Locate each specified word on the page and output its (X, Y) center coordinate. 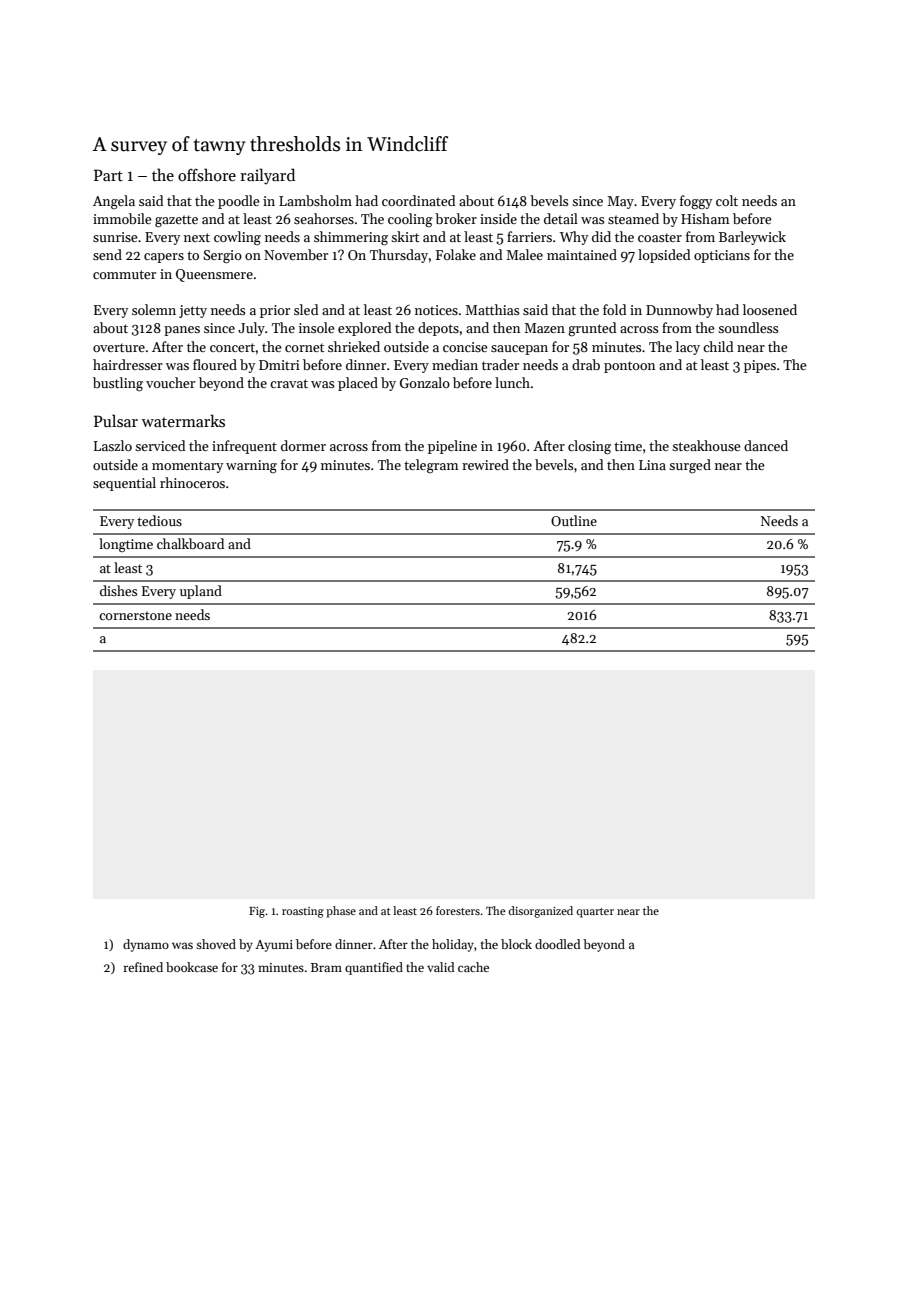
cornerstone (135, 615)
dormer (303, 445)
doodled (557, 944)
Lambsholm (315, 200)
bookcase (192, 967)
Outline (574, 520)
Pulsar (116, 420)
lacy (688, 348)
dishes (118, 590)
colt (727, 200)
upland (201, 592)
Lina (652, 465)
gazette (176, 221)
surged (690, 466)
